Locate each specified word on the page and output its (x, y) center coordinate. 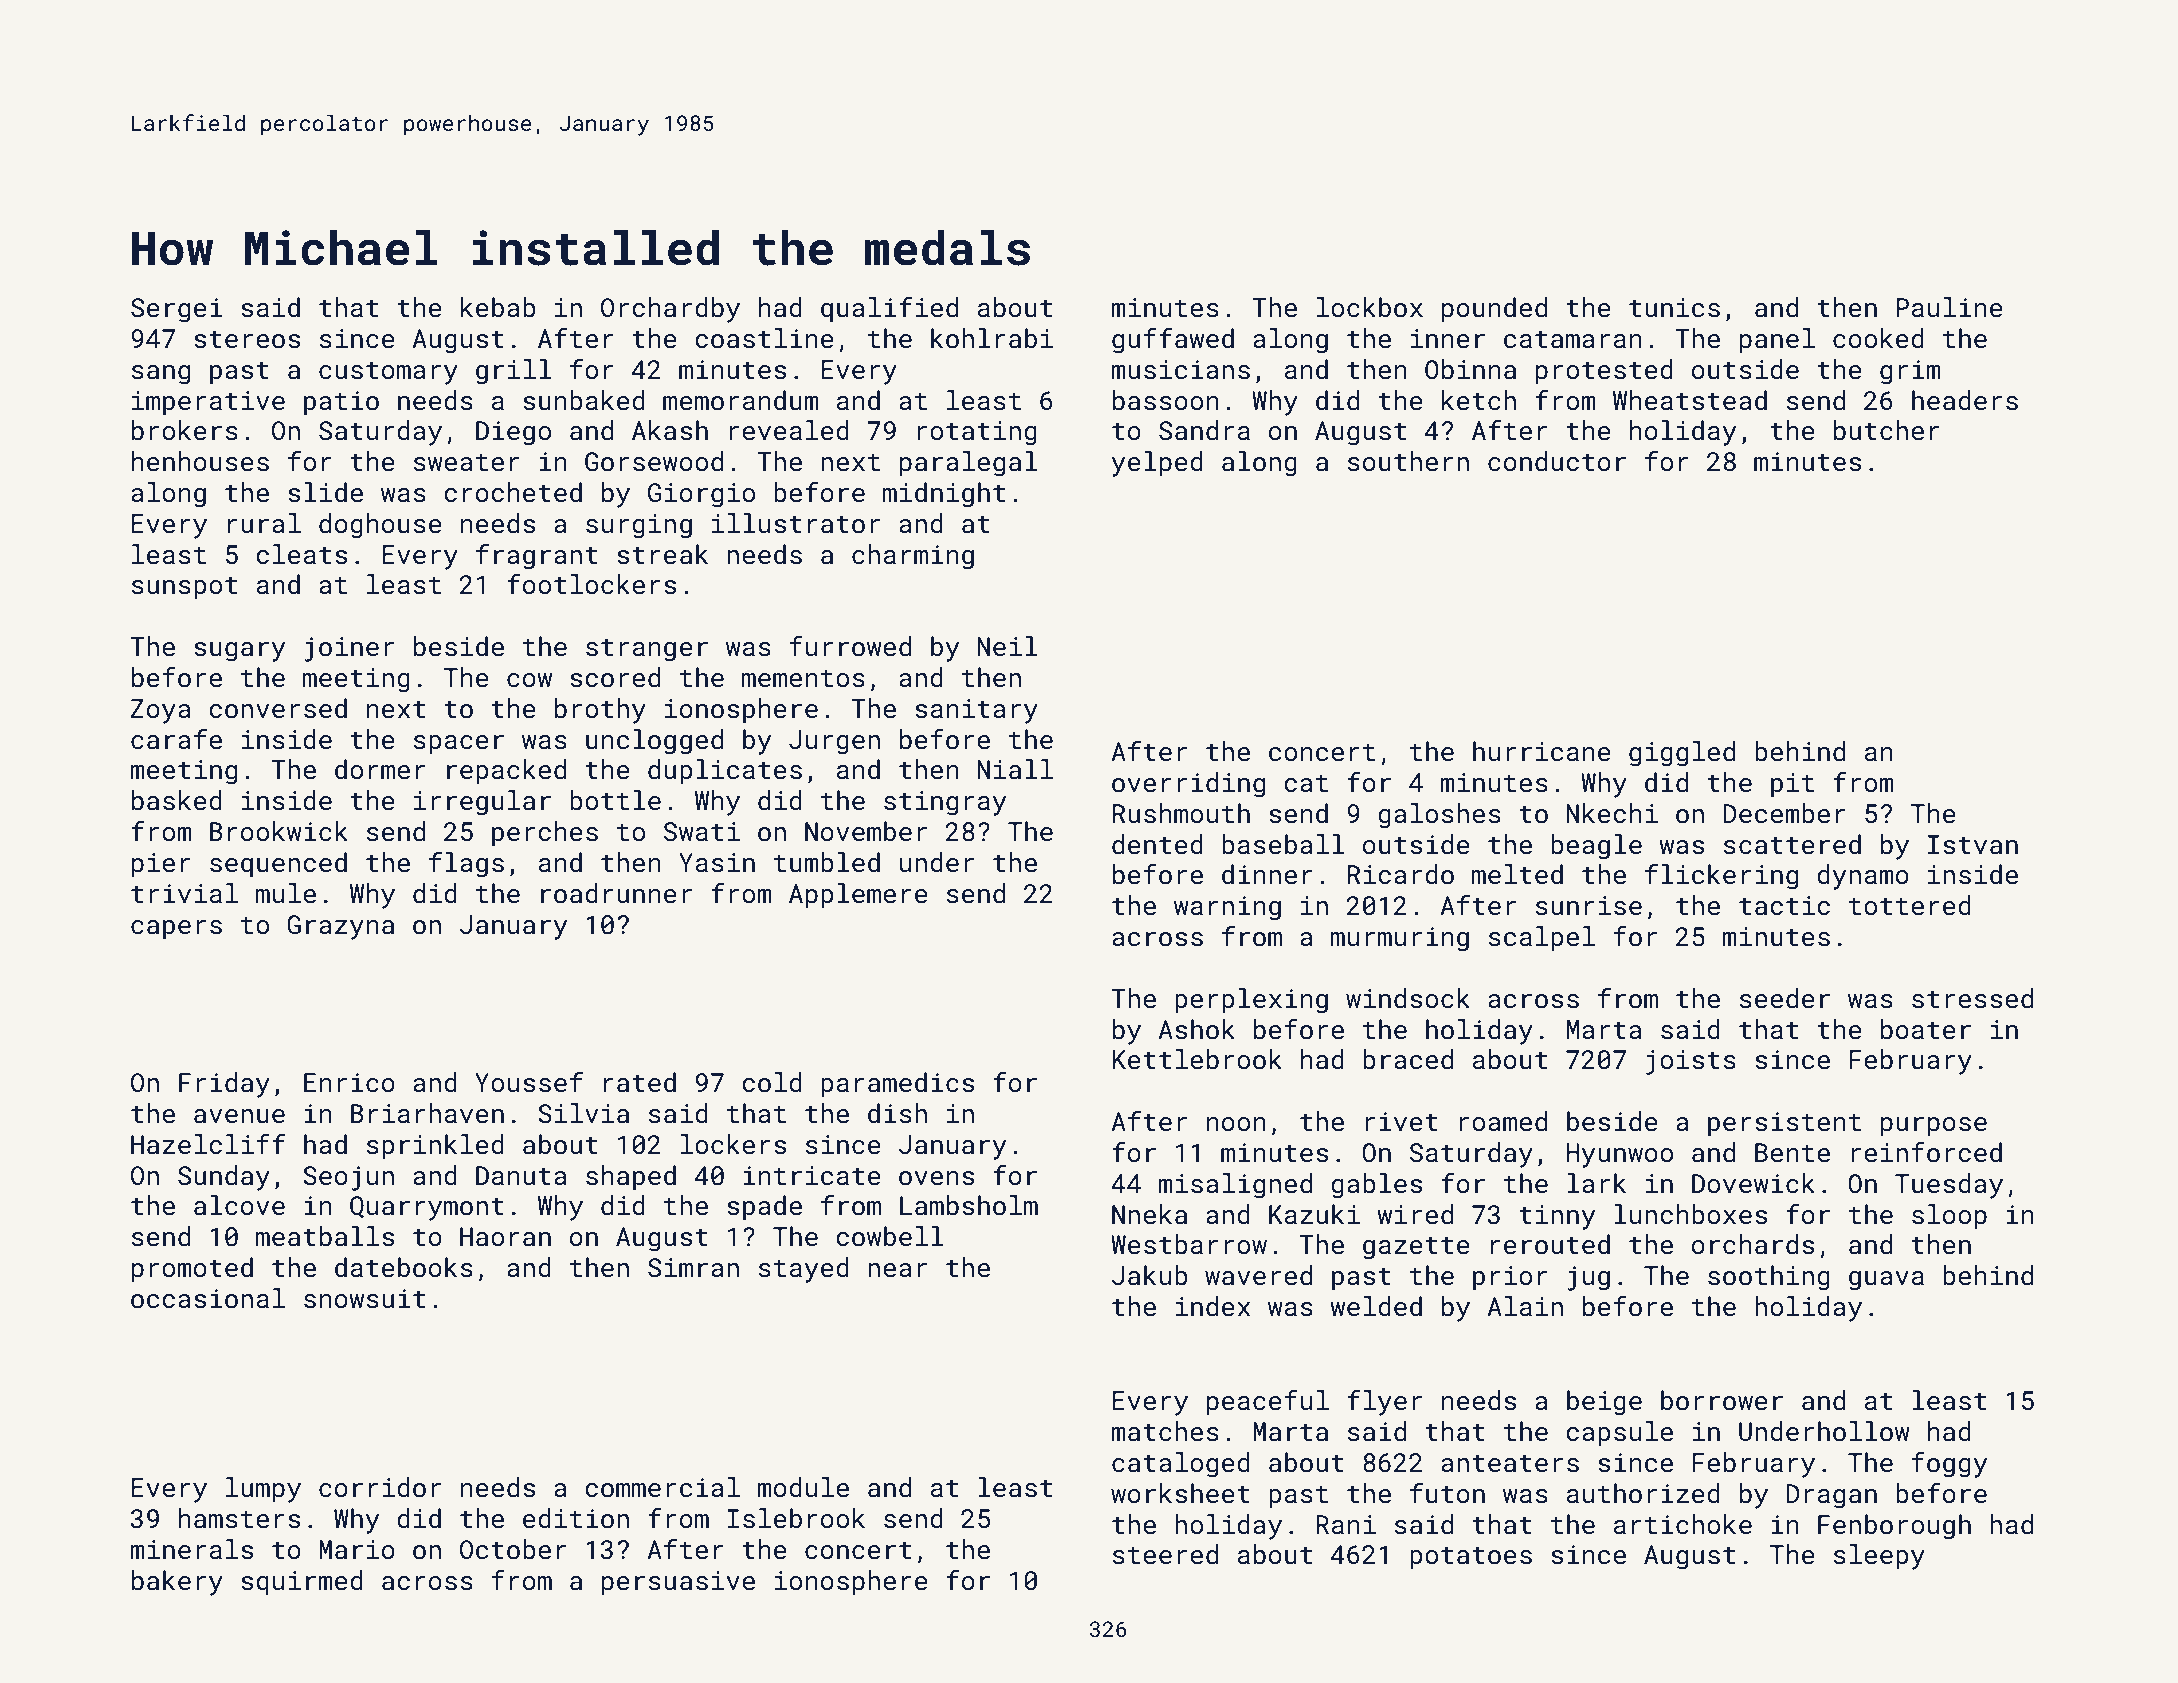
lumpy (263, 1490)
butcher (1887, 430)
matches (1165, 1431)
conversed (278, 708)
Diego (513, 433)
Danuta (521, 1175)
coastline (764, 338)
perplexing (1251, 1001)
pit (1792, 785)
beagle (1596, 847)
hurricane (1542, 751)
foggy (1950, 1465)
